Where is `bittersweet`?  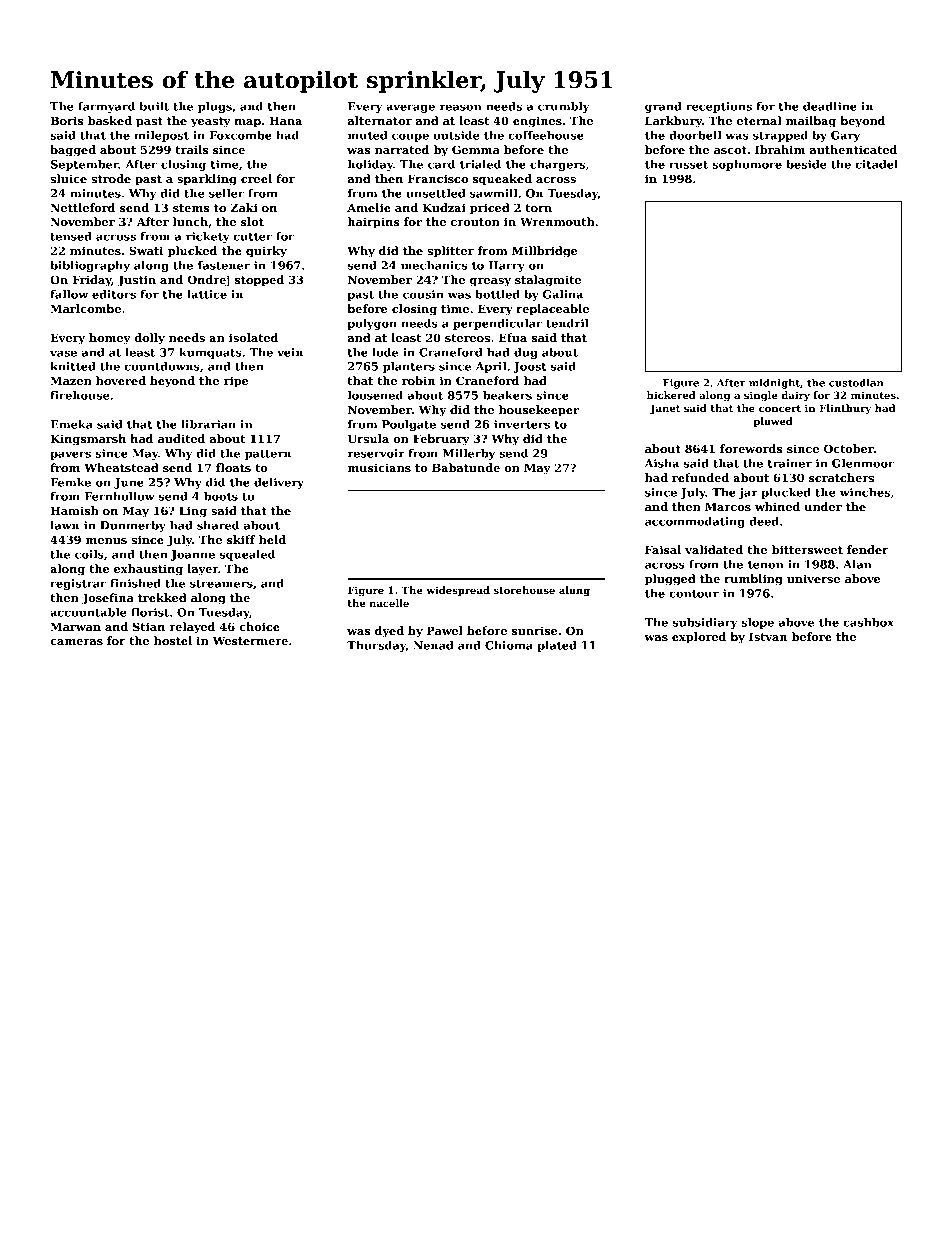 bittersweet is located at coordinates (807, 549).
